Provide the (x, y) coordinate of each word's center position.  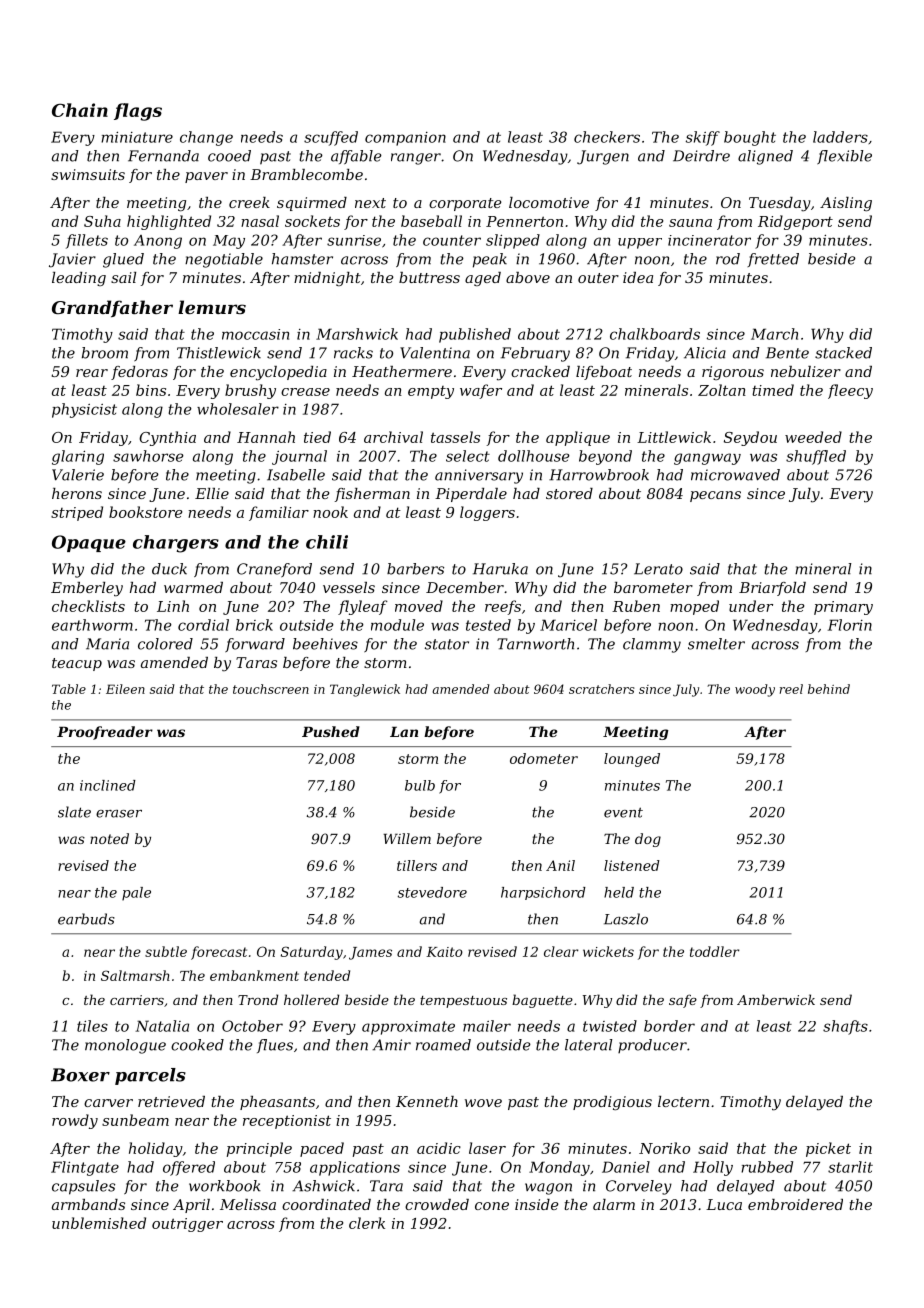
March (774, 334)
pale (136, 894)
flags (138, 112)
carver (108, 1103)
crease (305, 392)
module (397, 625)
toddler (714, 951)
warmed (193, 587)
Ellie (212, 493)
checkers (607, 137)
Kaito (444, 952)
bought (750, 138)
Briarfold (772, 589)
